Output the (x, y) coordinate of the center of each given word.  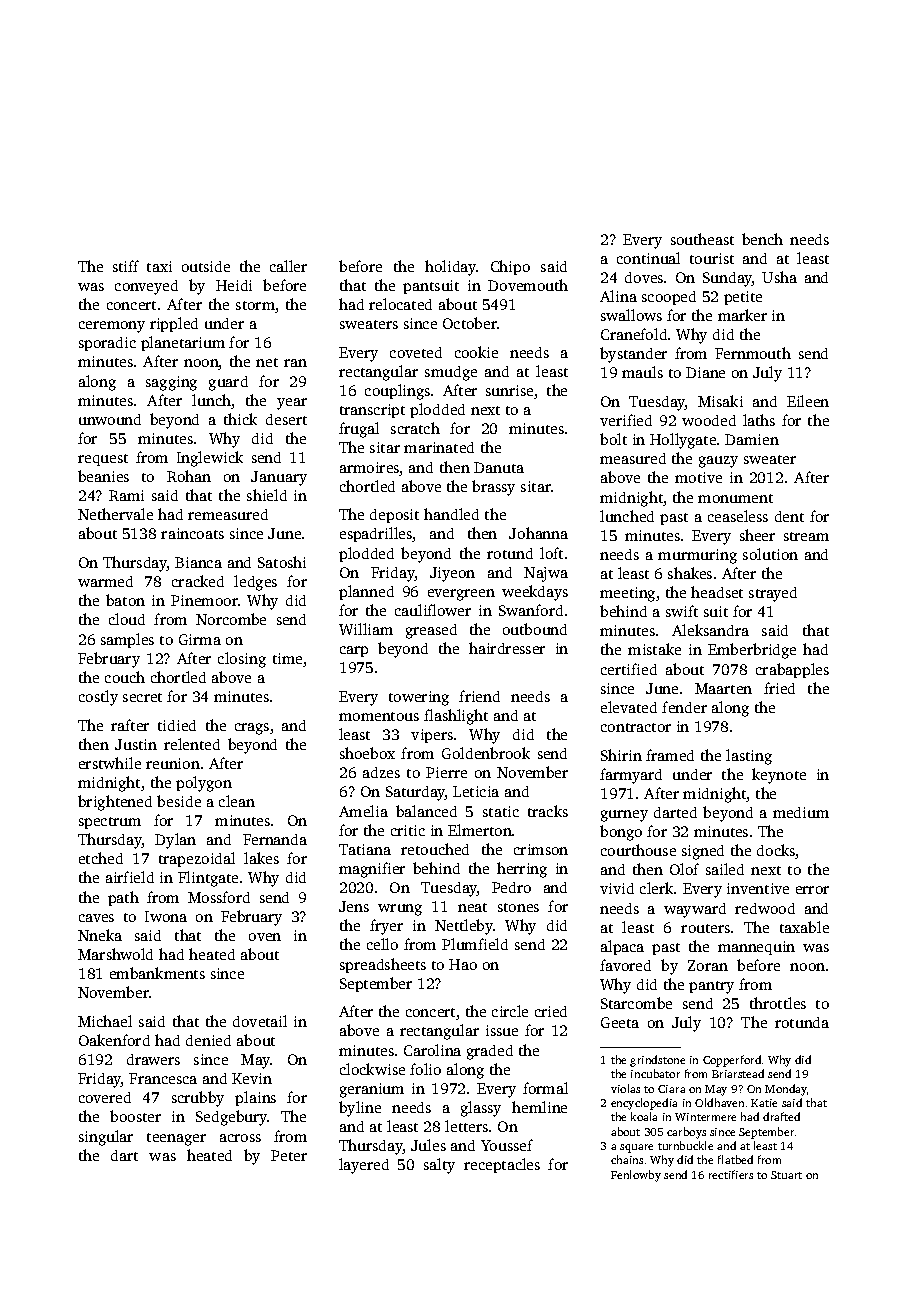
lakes (261, 858)
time (287, 658)
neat (472, 907)
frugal (359, 430)
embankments (157, 973)
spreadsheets (383, 965)
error (812, 890)
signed (703, 852)
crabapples (792, 670)
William (366, 629)
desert (286, 419)
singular (106, 1138)
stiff (126, 266)
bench (762, 239)
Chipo (510, 267)
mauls (642, 372)
